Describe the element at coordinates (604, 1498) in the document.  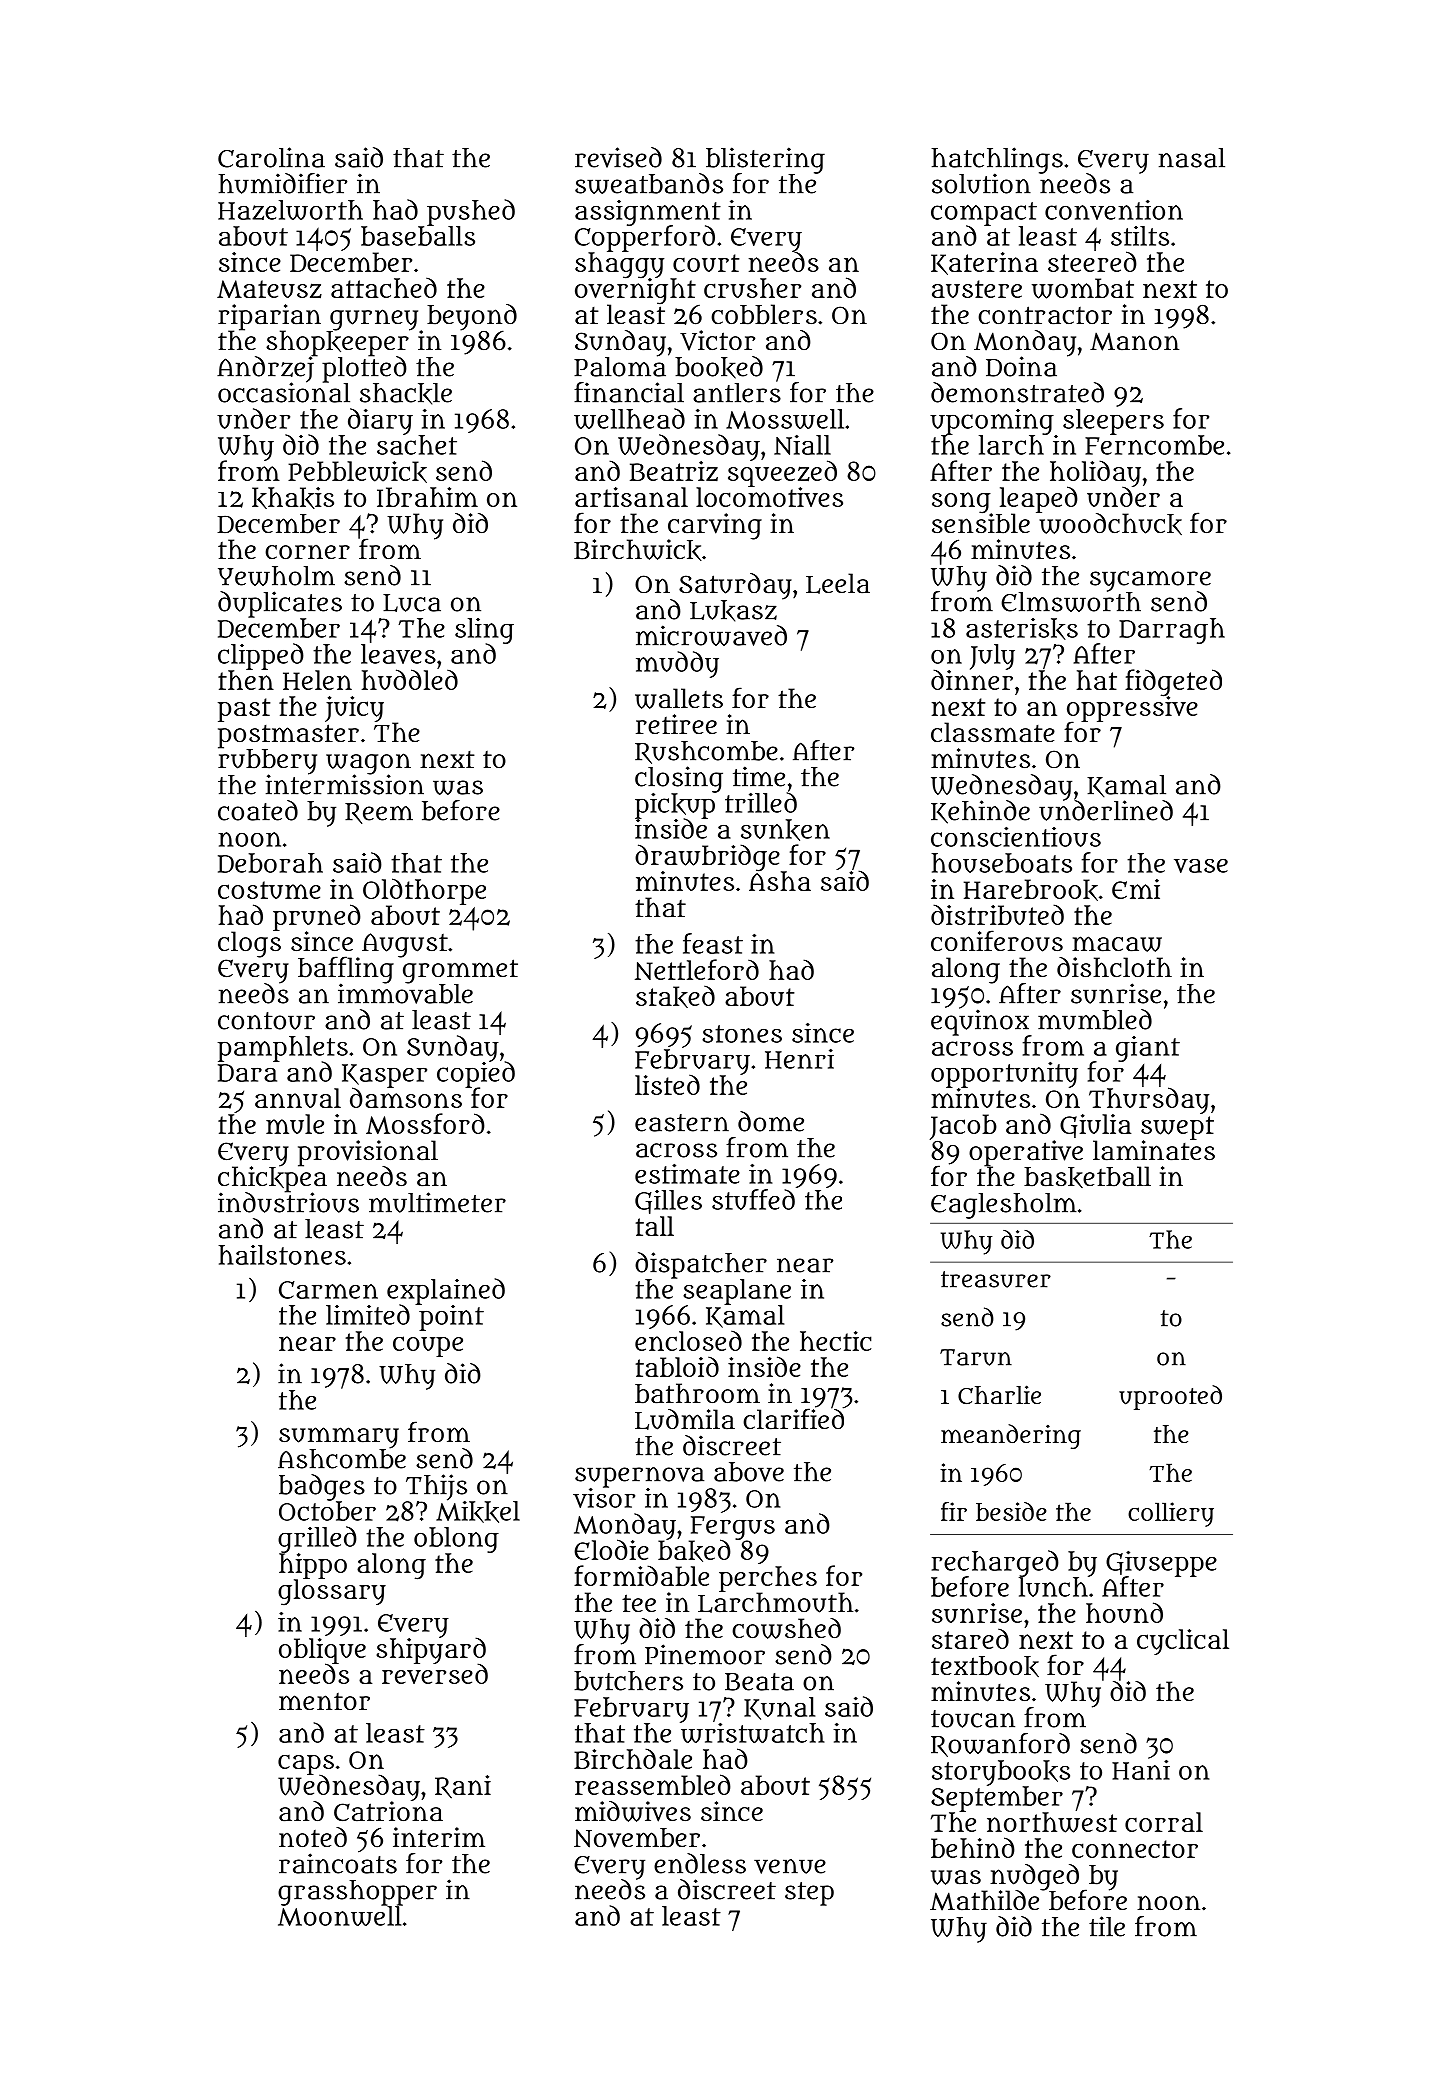
I see `visor` at that location.
